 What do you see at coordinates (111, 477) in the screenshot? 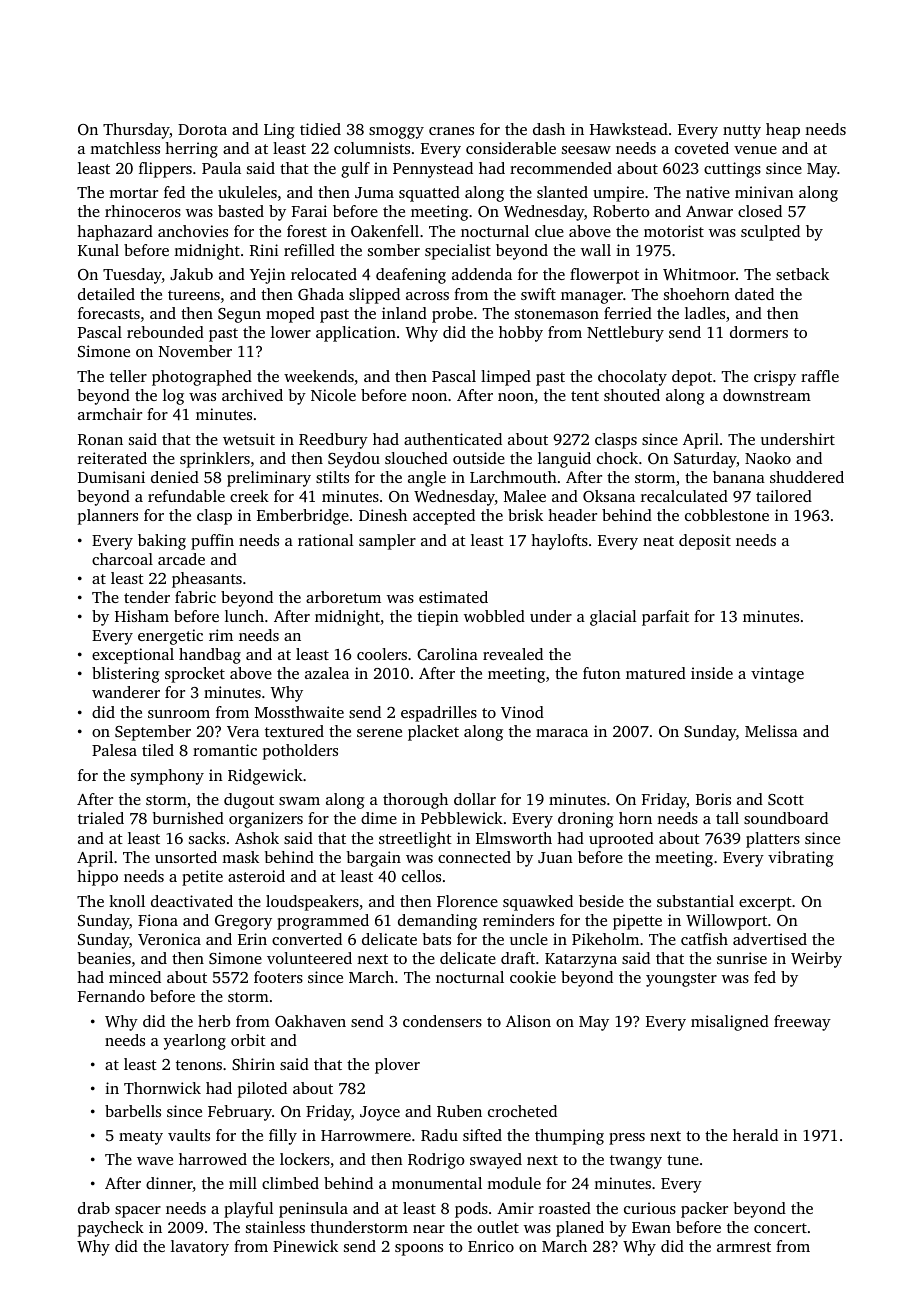
I see `Dumisani` at bounding box center [111, 477].
